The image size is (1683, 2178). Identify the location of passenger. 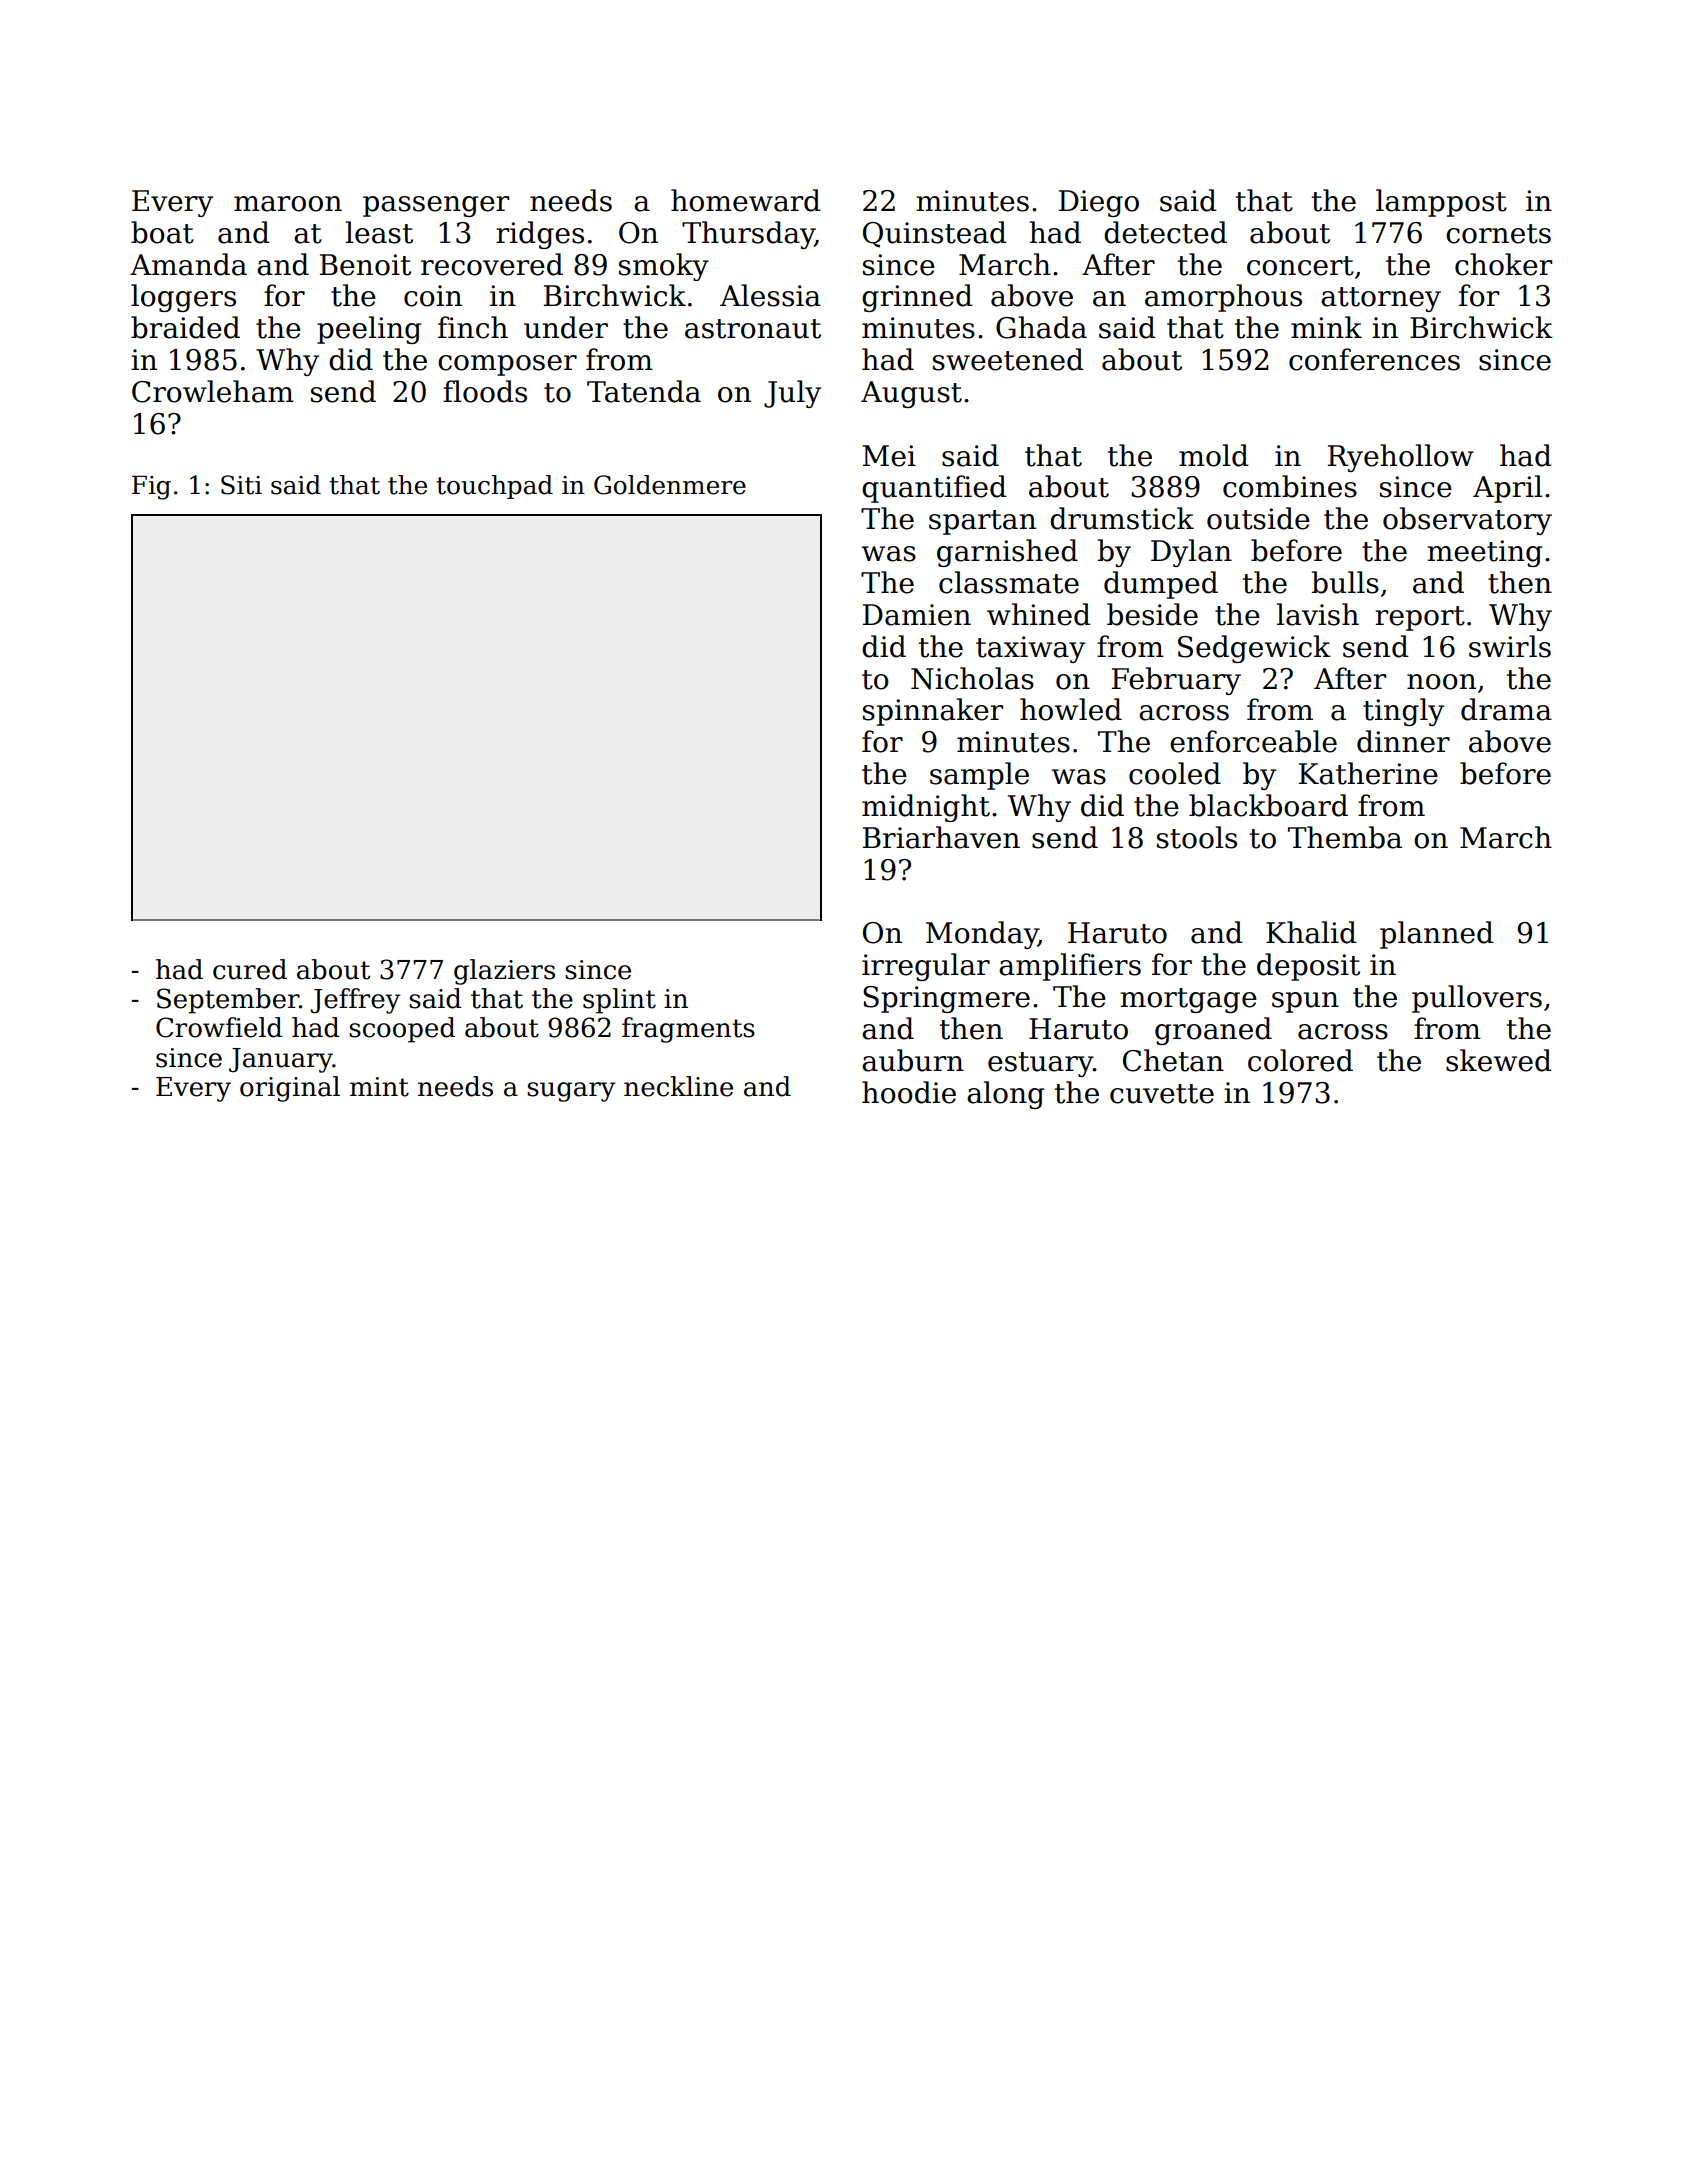
(436, 206).
